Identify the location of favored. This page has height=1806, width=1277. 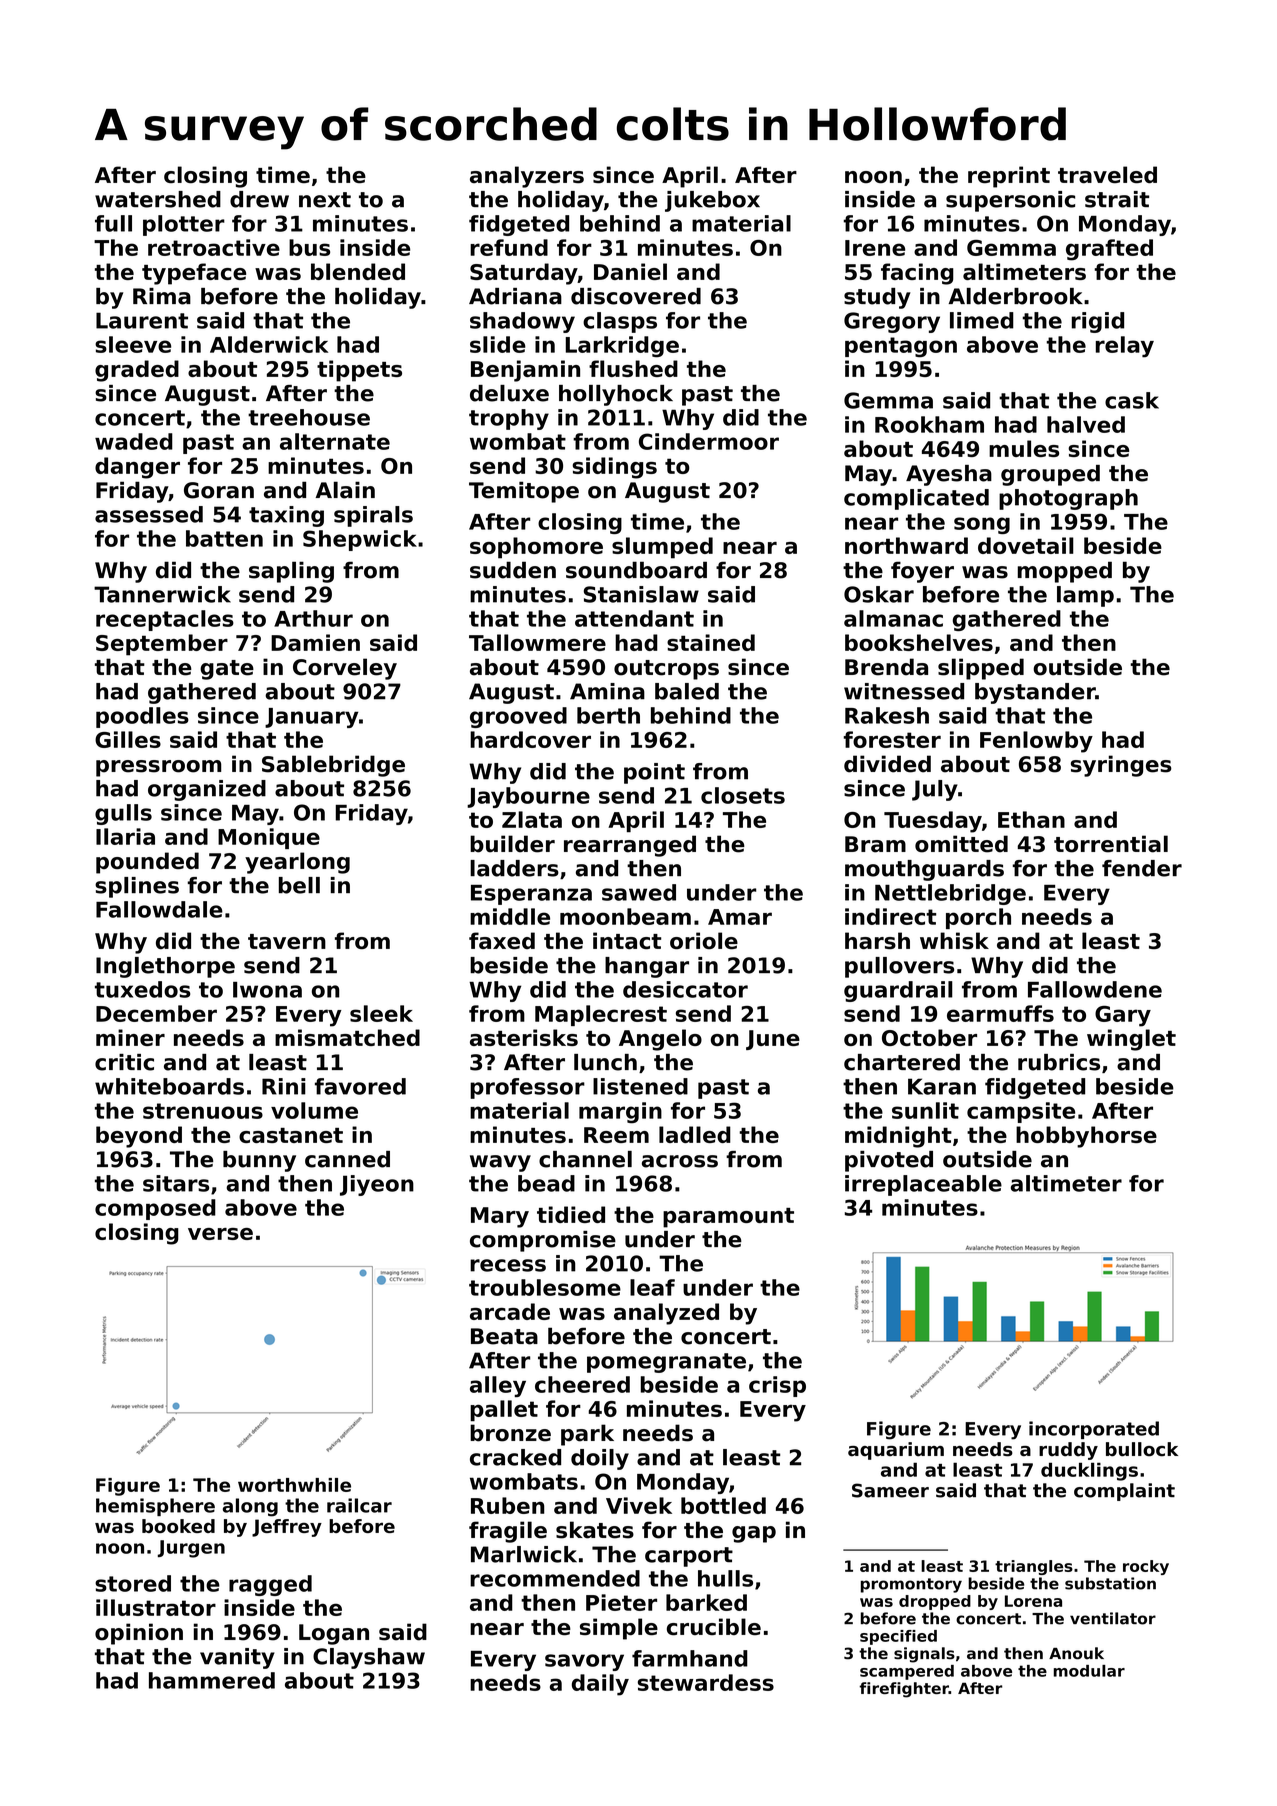
(360, 1086).
